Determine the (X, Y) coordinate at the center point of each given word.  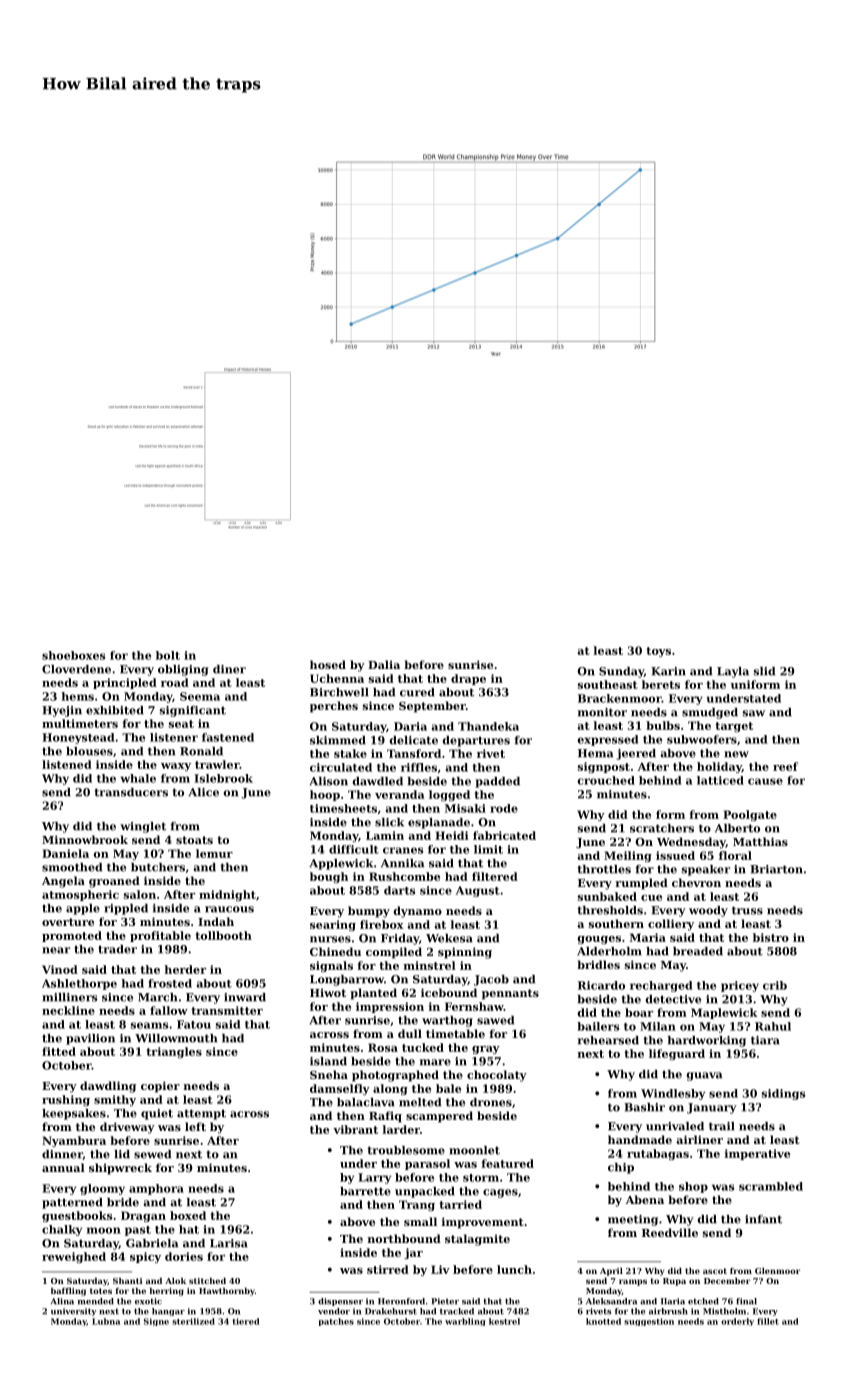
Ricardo (601, 985)
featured (507, 1163)
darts (399, 890)
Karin (668, 671)
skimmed (338, 740)
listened (67, 764)
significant (193, 711)
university (73, 1312)
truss (747, 910)
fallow (169, 1010)
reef (785, 766)
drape (468, 679)
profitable (160, 936)
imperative (757, 1154)
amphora (156, 1189)
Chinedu (335, 951)
